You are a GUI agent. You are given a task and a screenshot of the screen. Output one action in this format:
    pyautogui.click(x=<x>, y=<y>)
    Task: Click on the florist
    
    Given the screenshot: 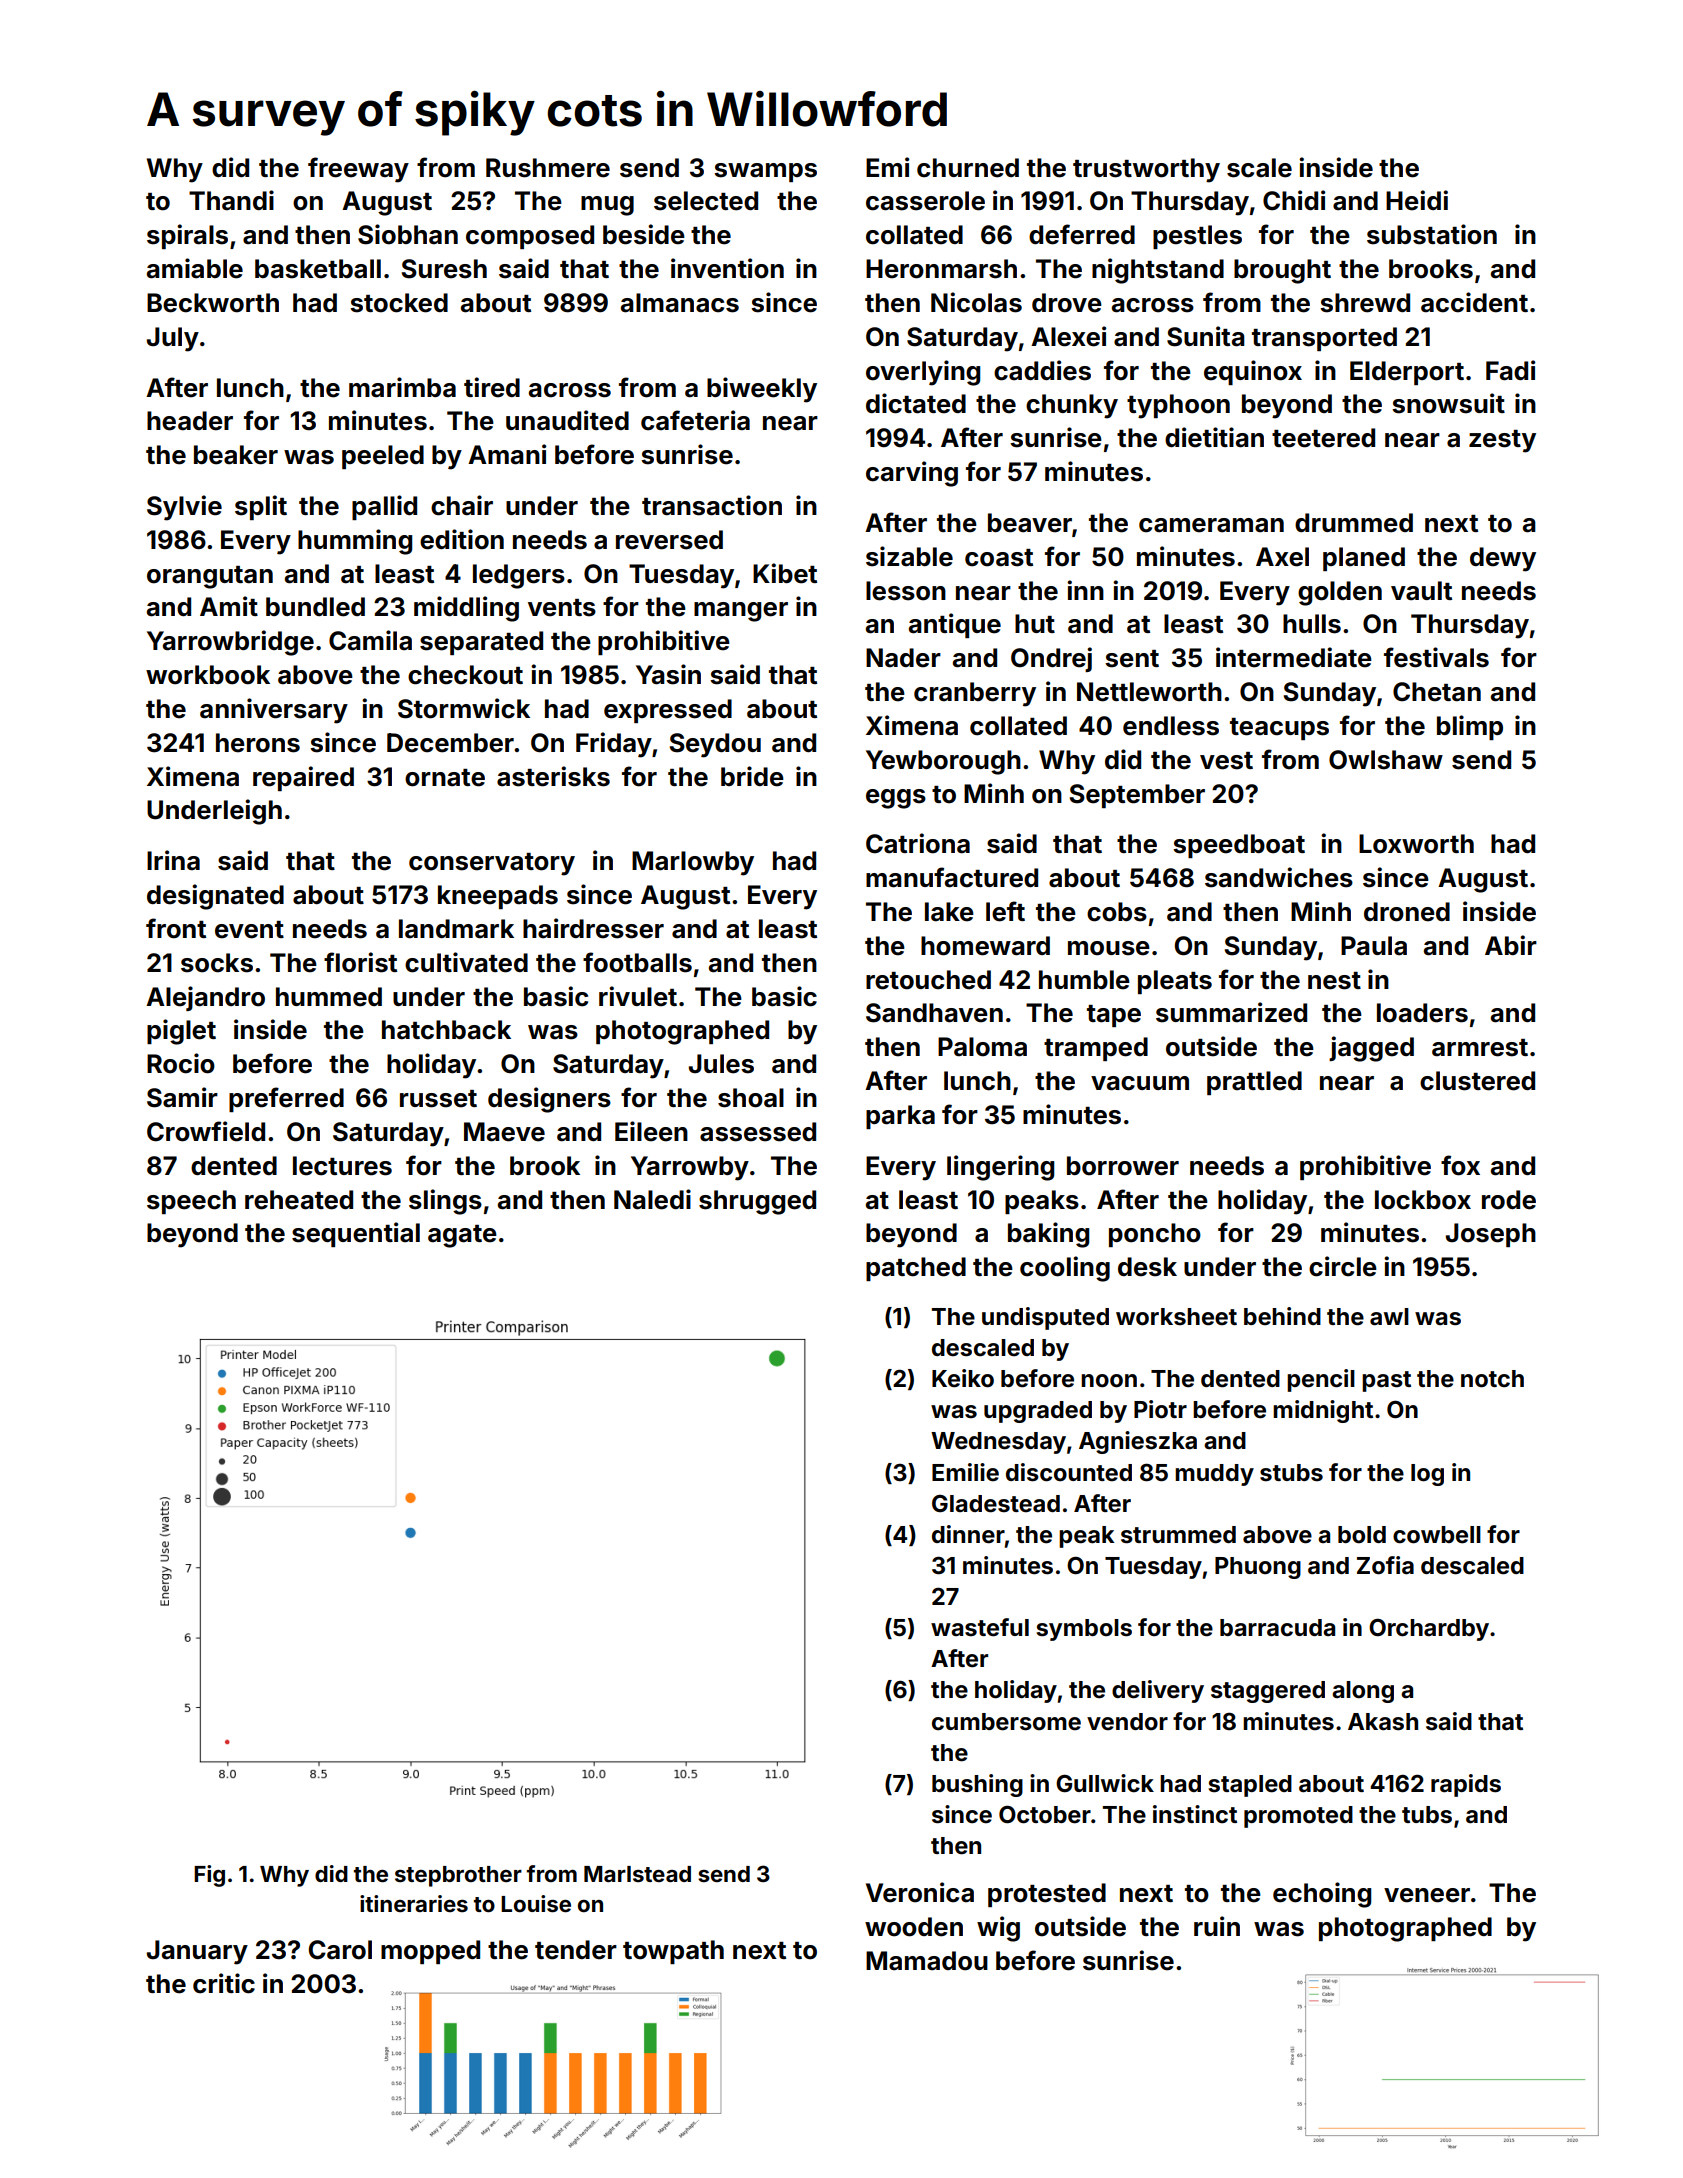 What is the action you would take?
    pyautogui.click(x=360, y=962)
